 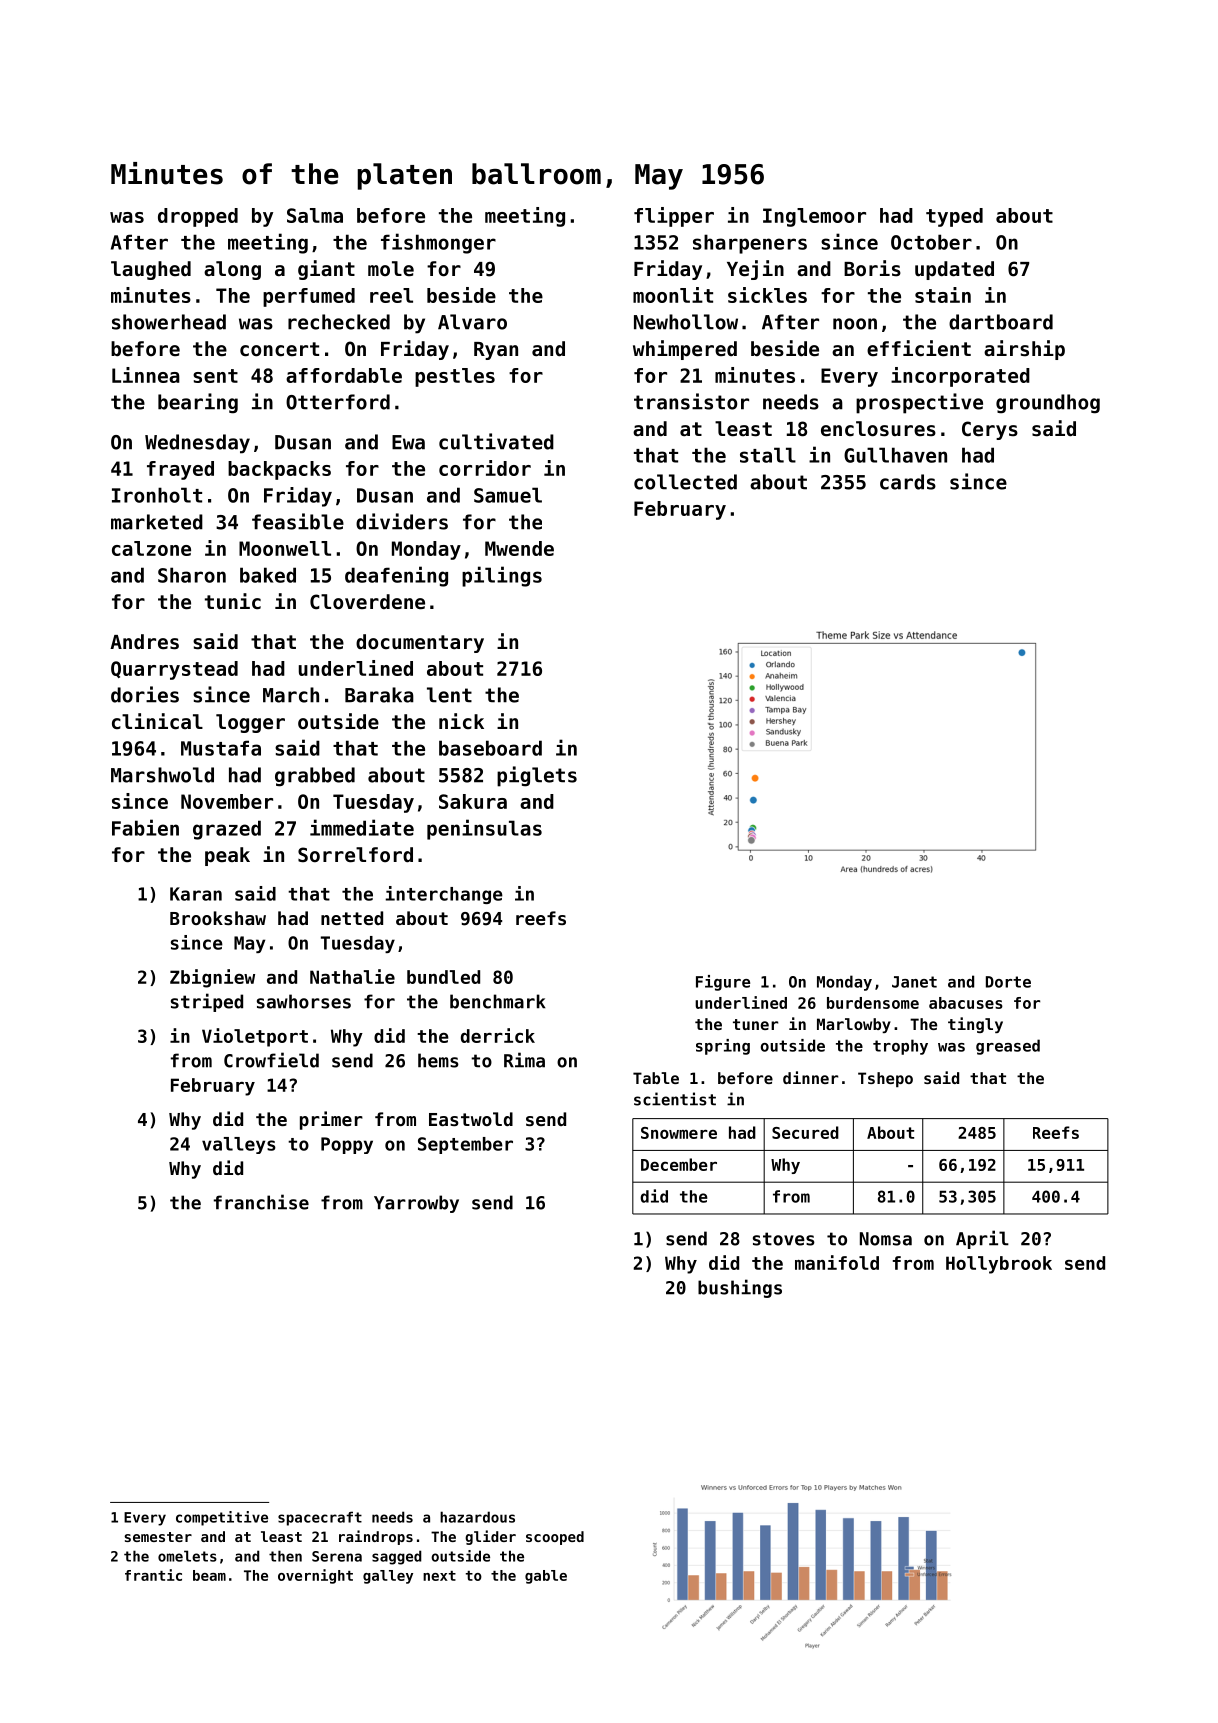 What do you see at coordinates (151, 548) in the page?
I see `calzone` at bounding box center [151, 548].
